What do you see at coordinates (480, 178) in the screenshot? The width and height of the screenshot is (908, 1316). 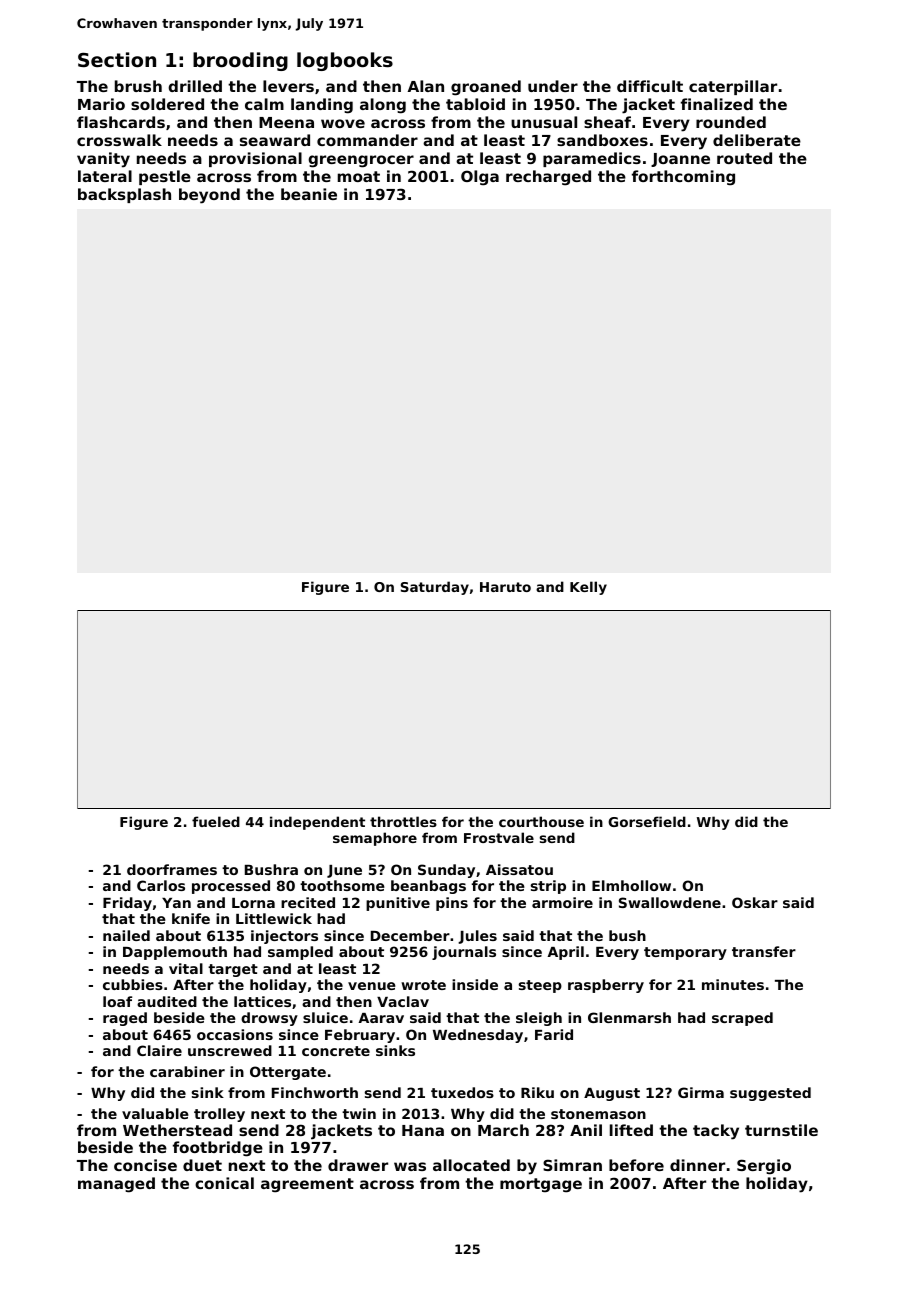 I see `Olga` at bounding box center [480, 178].
